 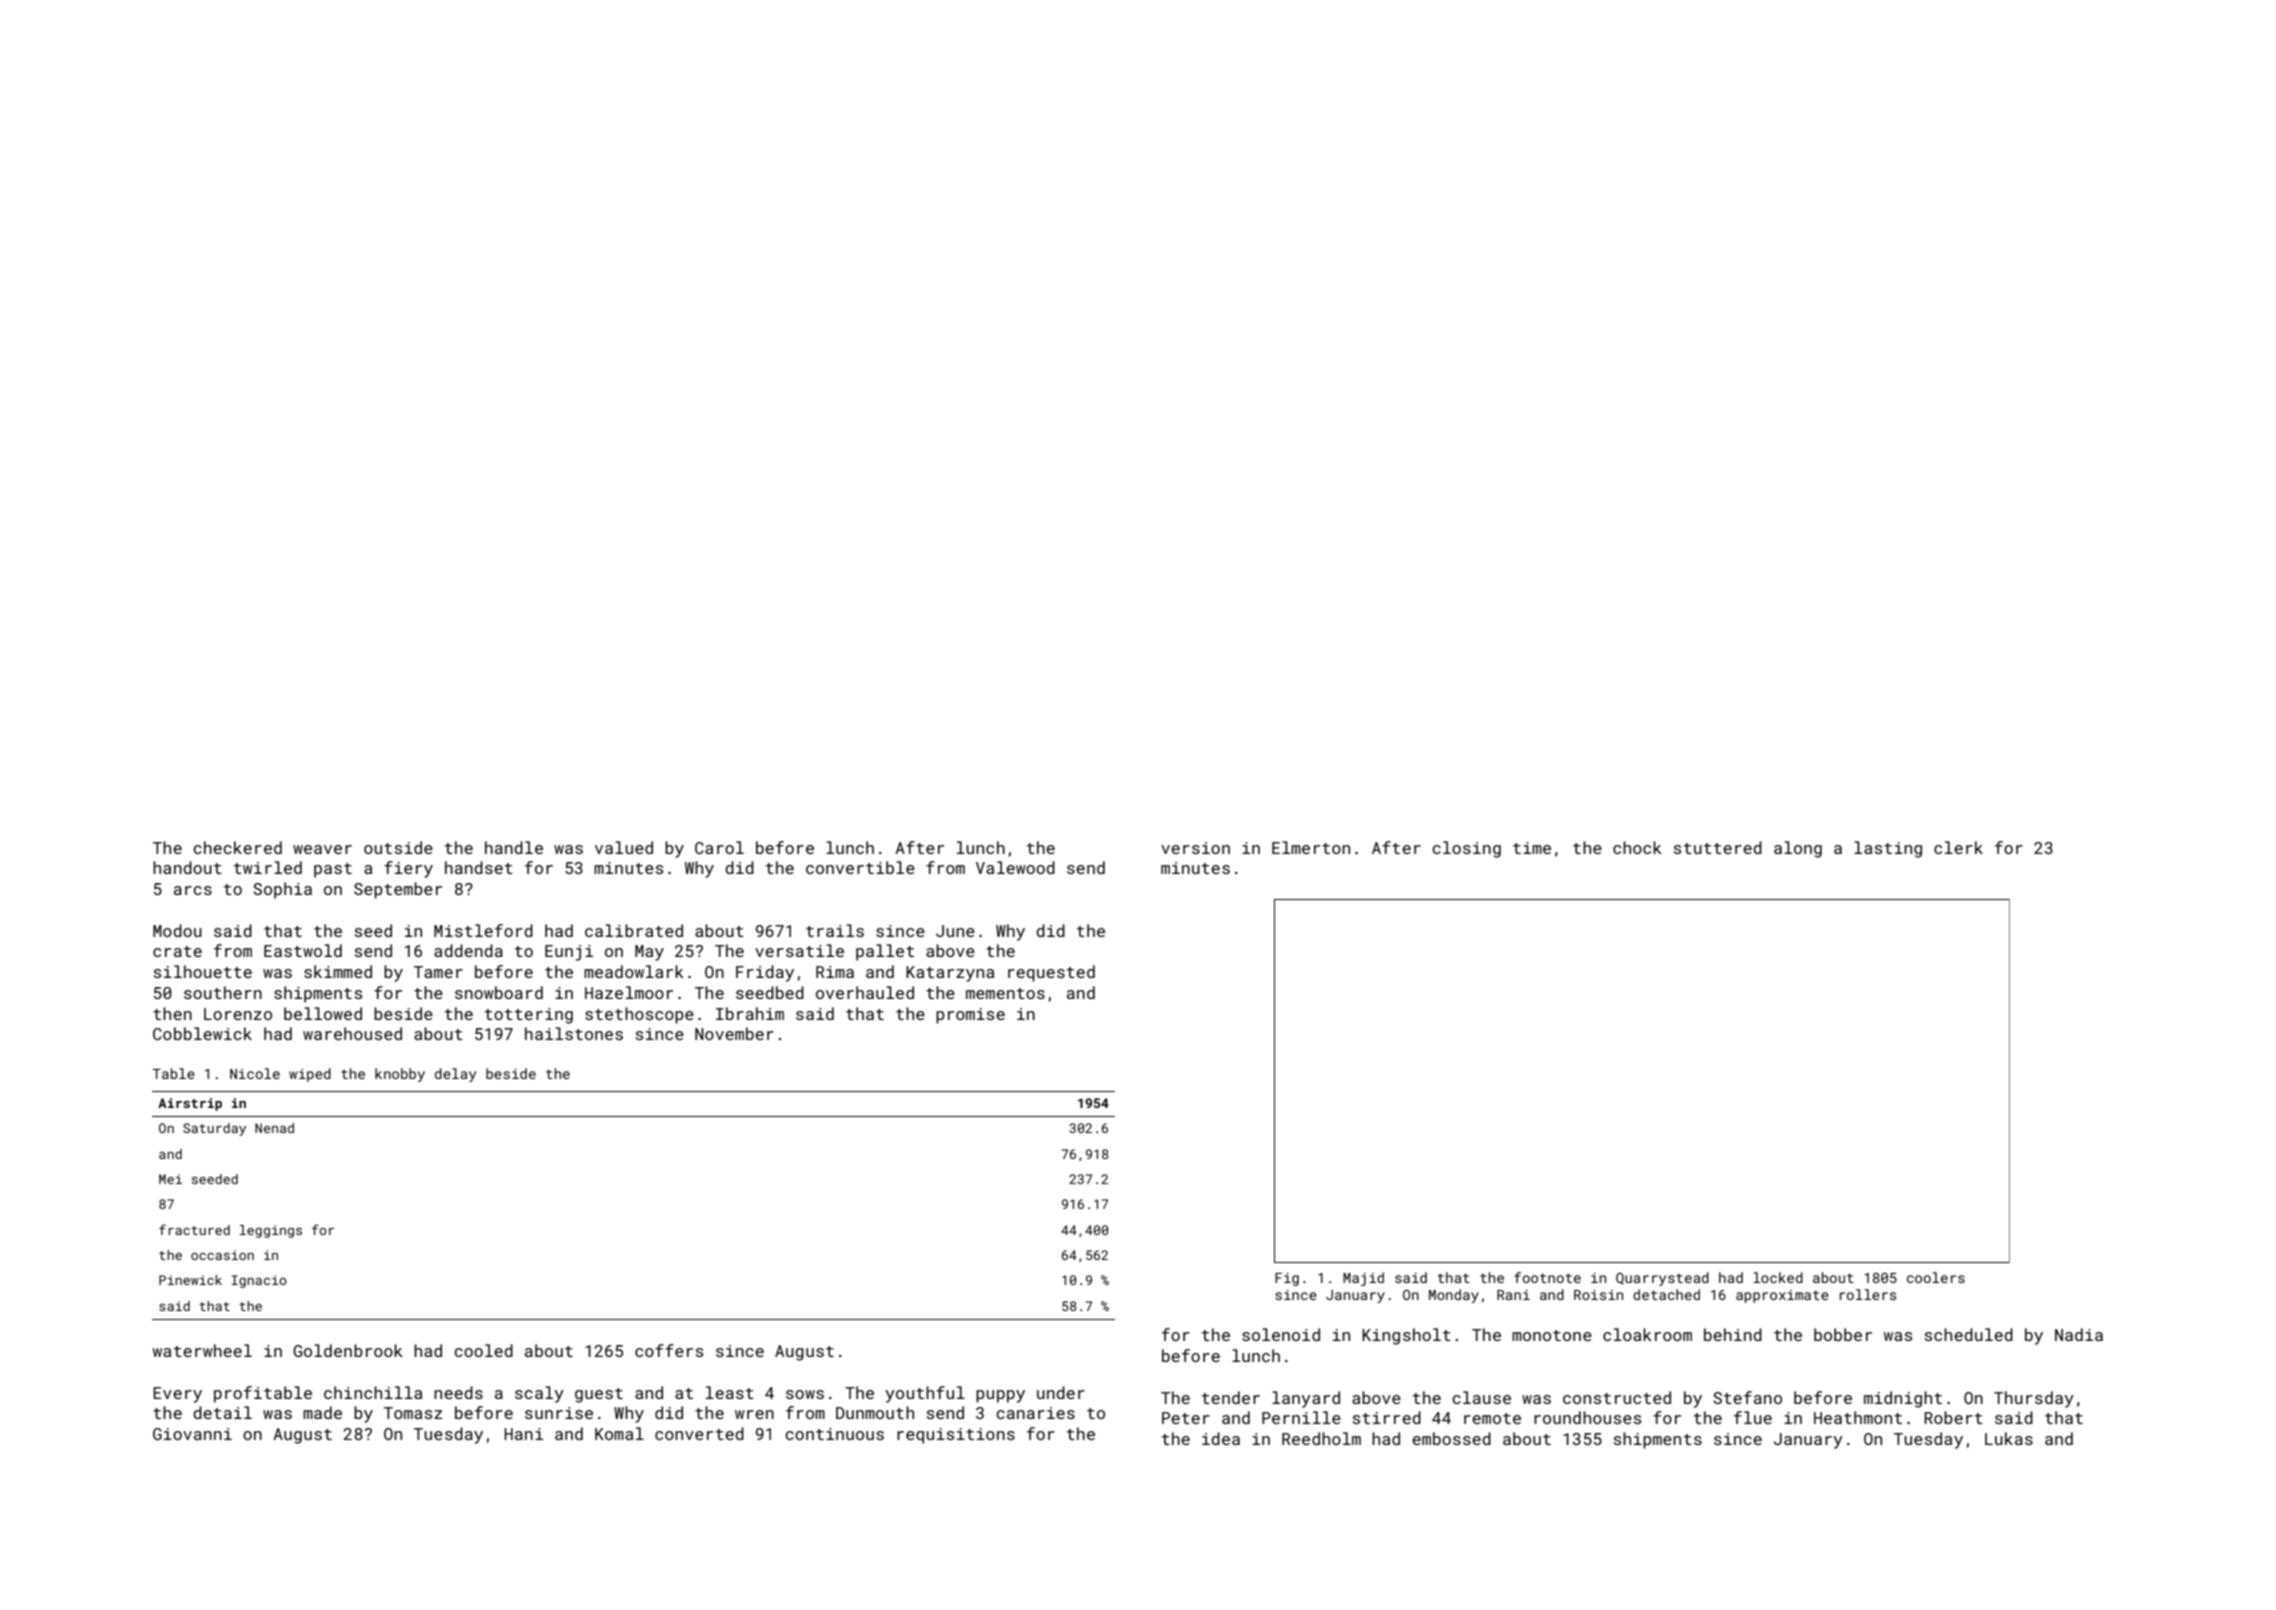 I want to click on fiery, so click(x=408, y=869).
